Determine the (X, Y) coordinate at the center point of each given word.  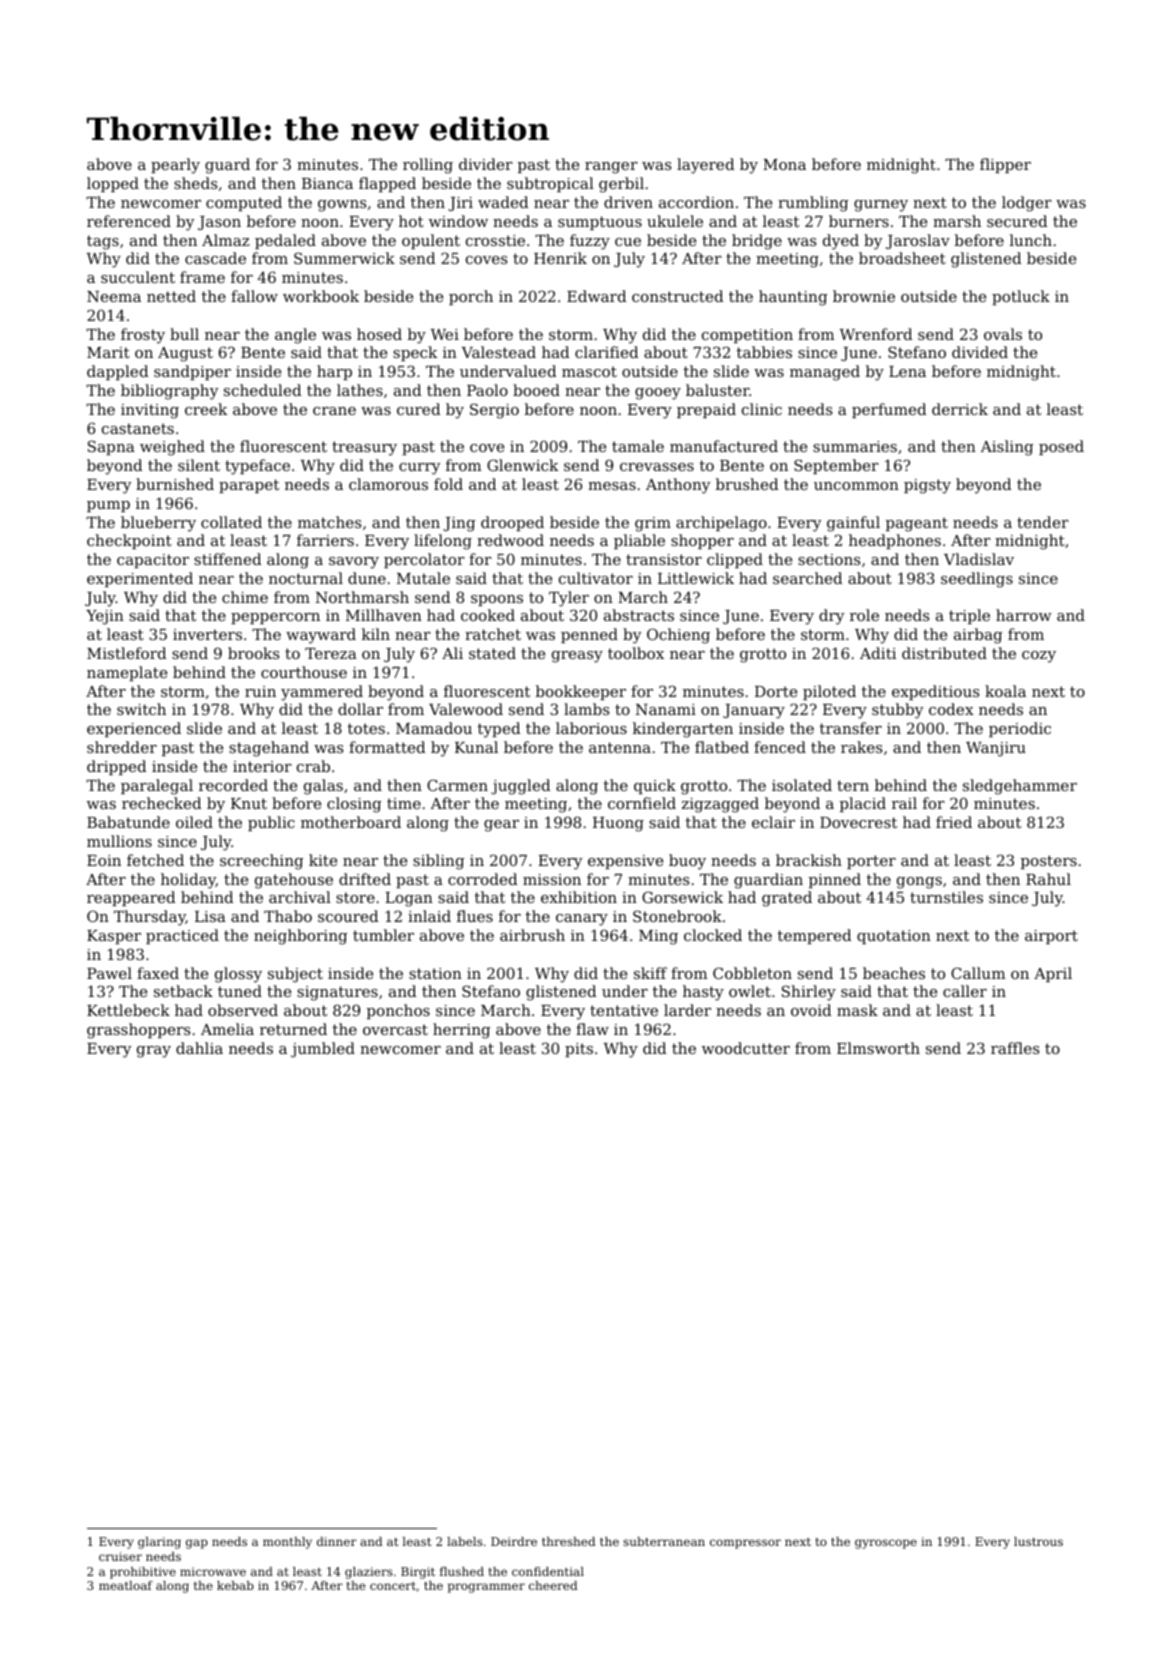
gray (154, 1052)
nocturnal (306, 578)
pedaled (285, 241)
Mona (784, 164)
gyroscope (886, 1544)
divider (486, 164)
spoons (497, 600)
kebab (235, 1585)
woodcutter (746, 1048)
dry (832, 617)
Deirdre (514, 1541)
